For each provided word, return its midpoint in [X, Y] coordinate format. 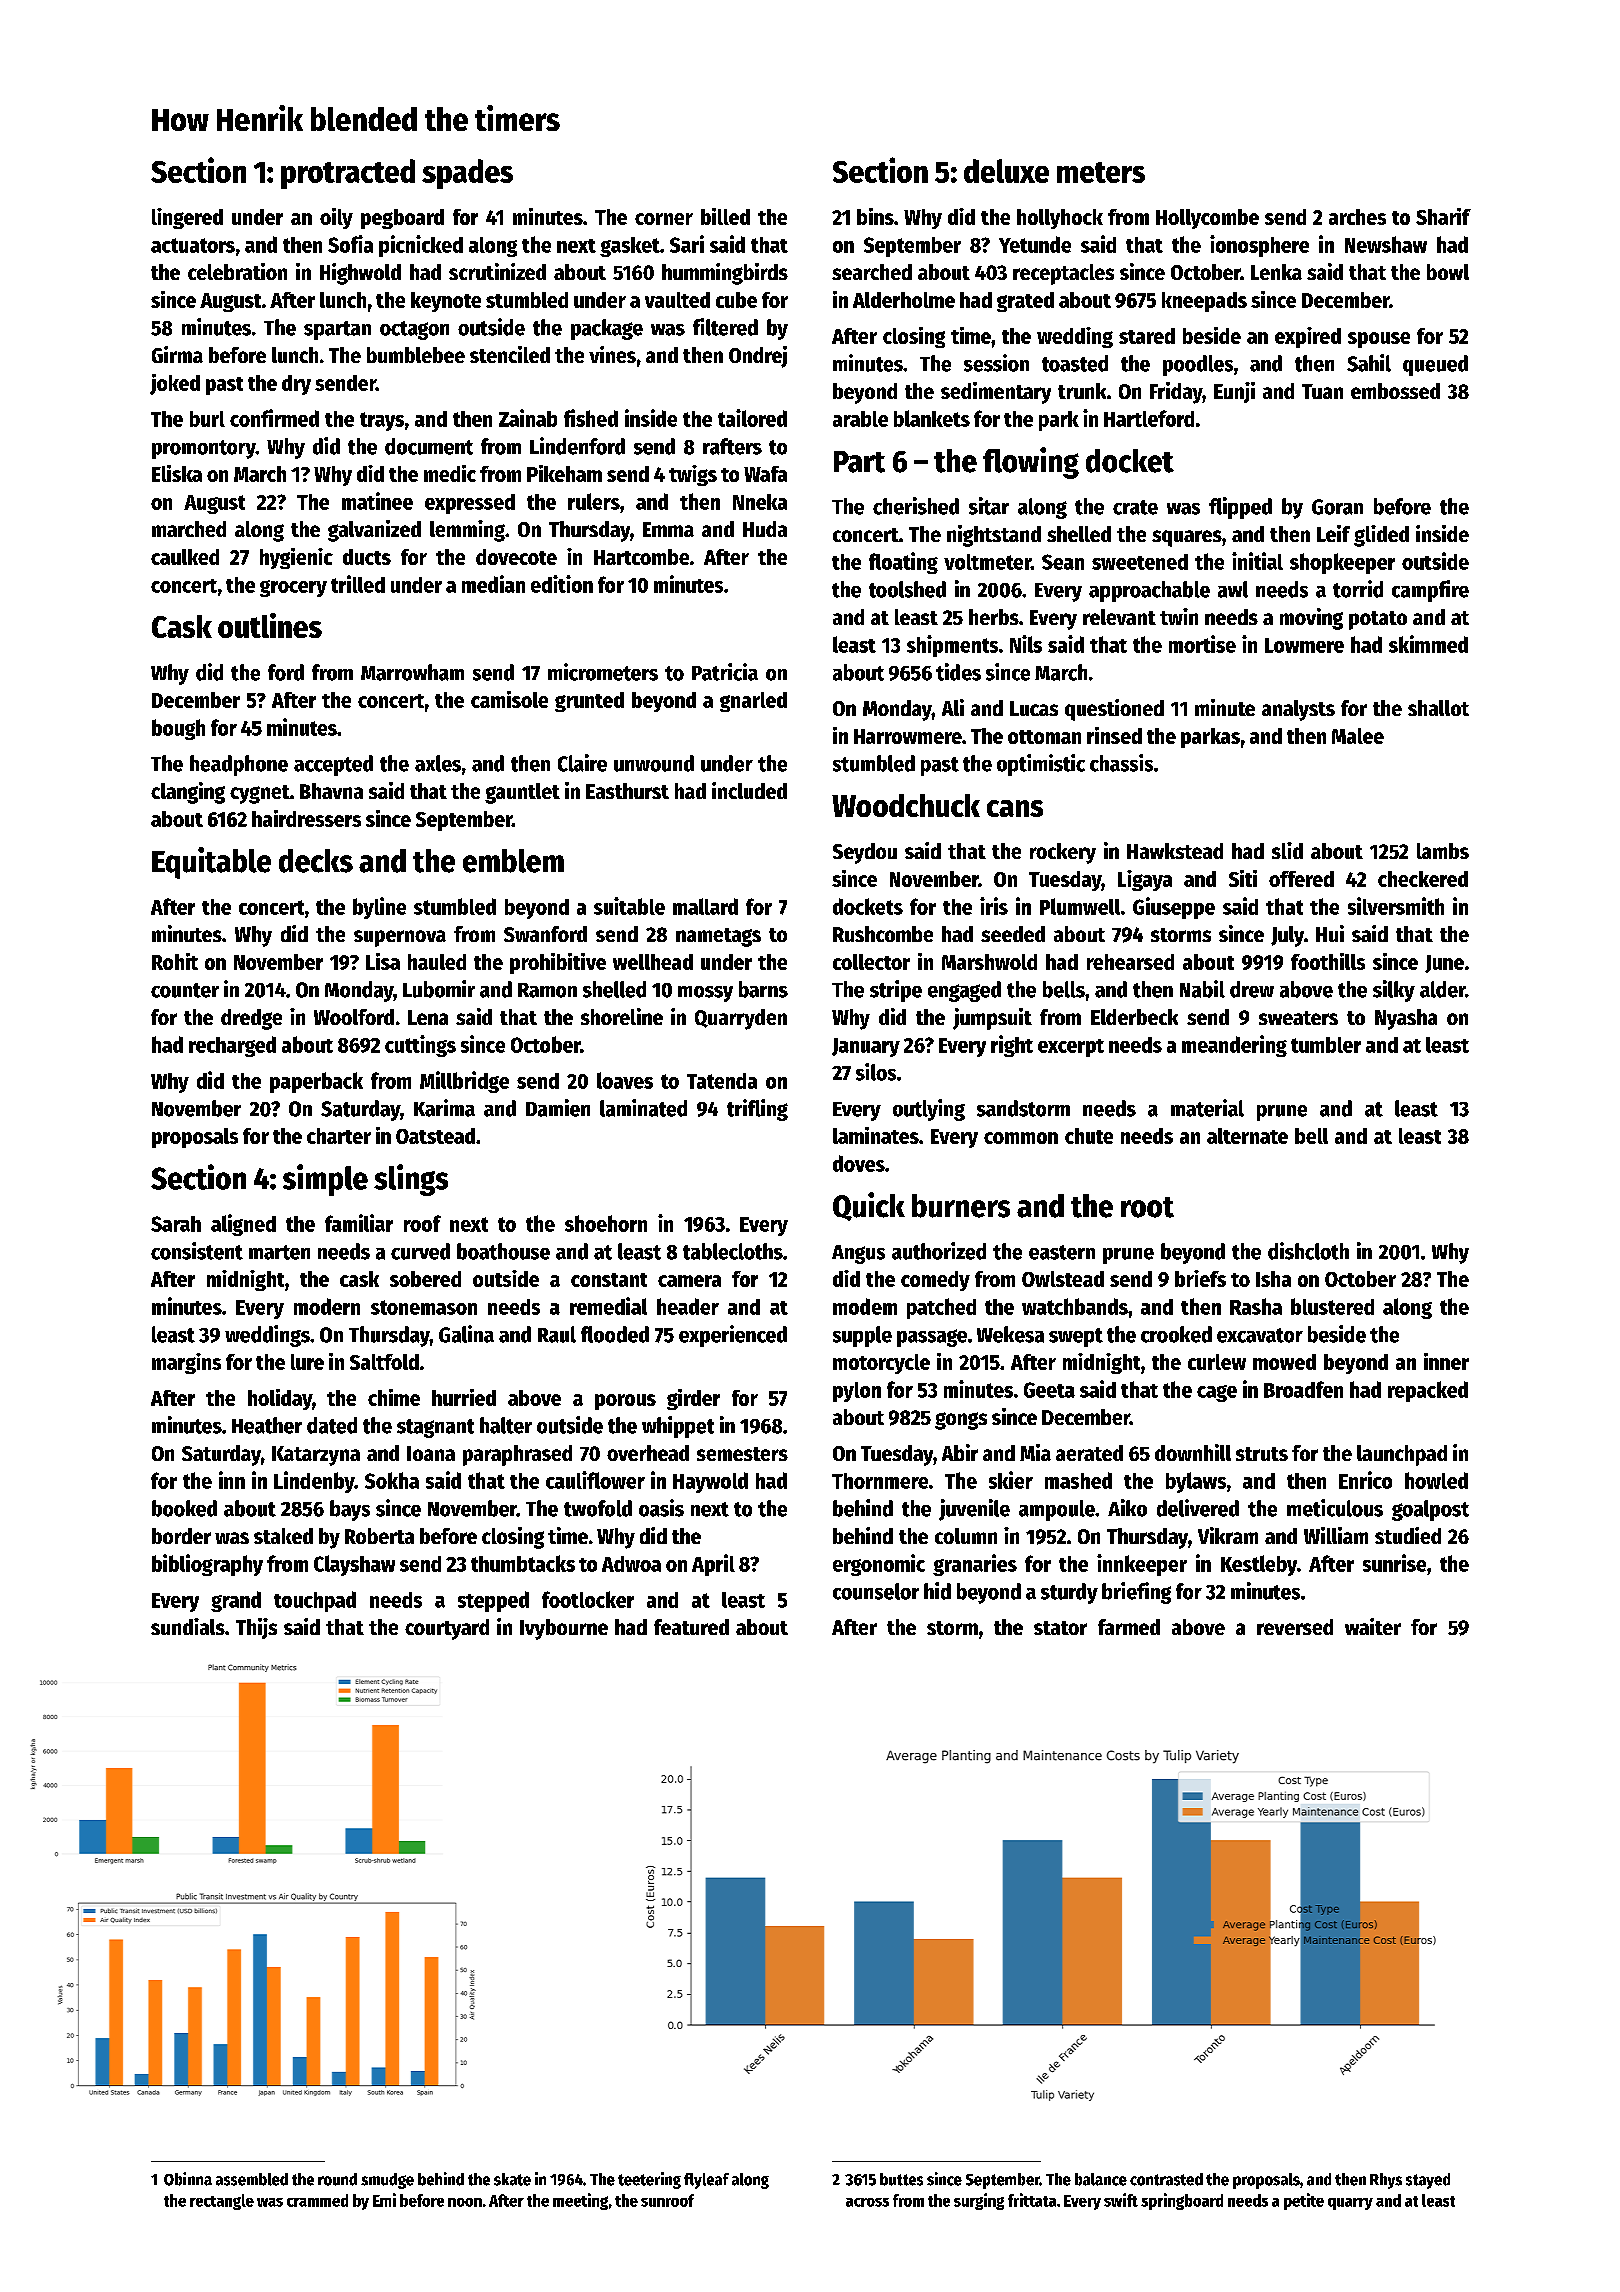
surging [979, 2201]
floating [903, 563]
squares [1187, 538]
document [429, 446]
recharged [232, 1046]
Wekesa [1010, 1334]
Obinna [188, 2179]
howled [1436, 1480]
